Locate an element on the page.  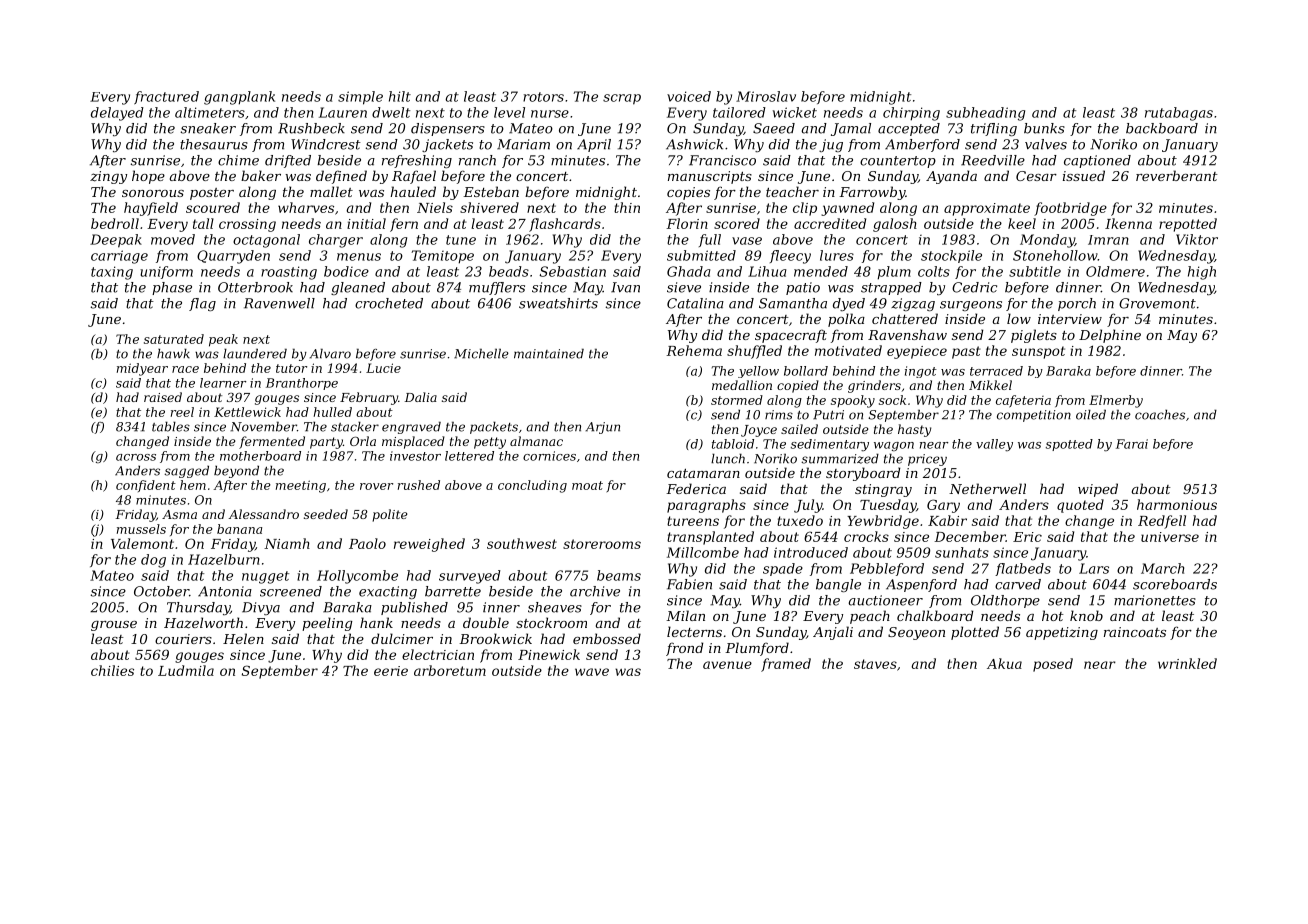
Lauren is located at coordinates (343, 112).
